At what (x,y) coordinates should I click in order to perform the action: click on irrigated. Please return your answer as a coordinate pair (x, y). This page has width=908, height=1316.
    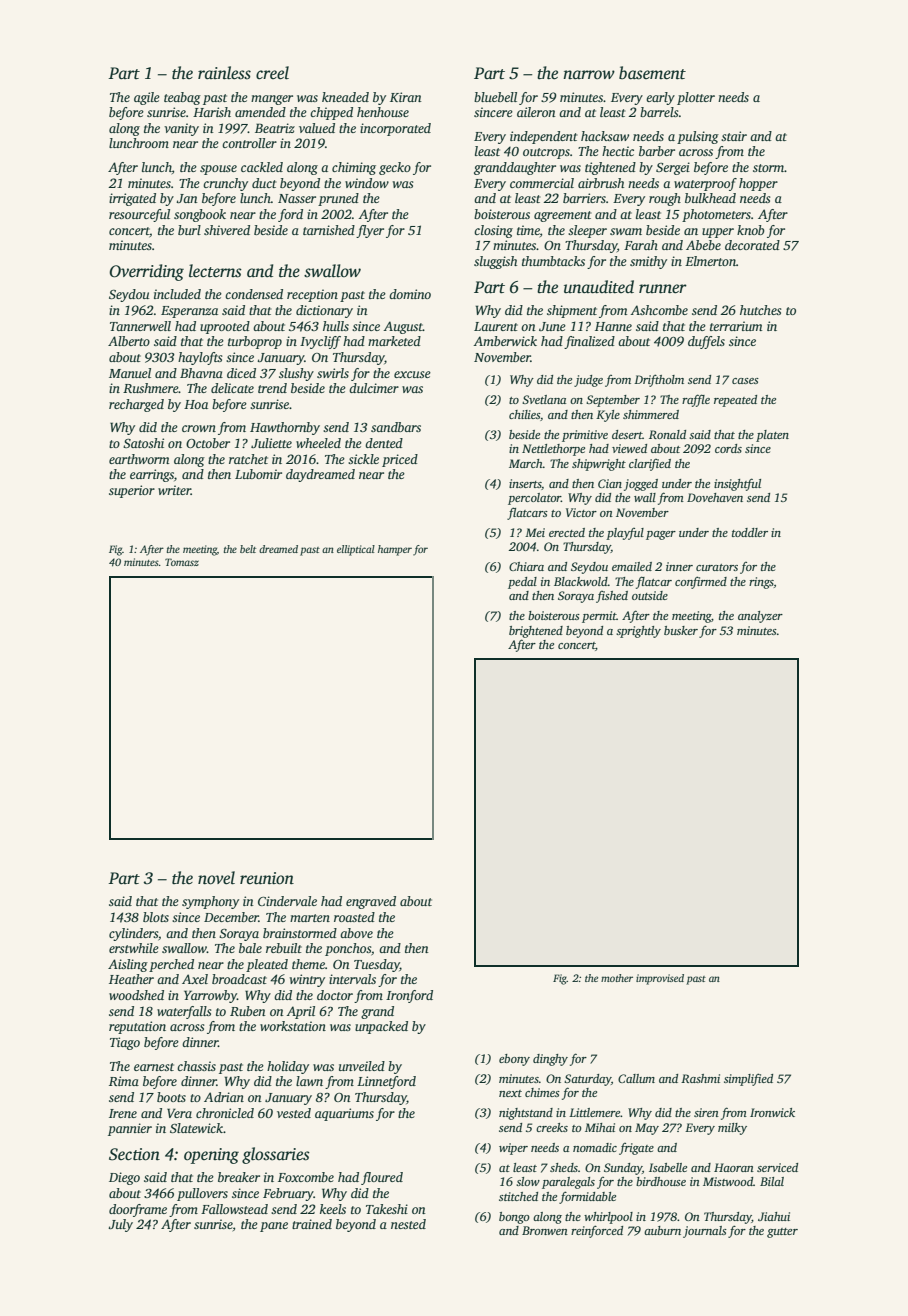
    Looking at the image, I should click on (132, 199).
